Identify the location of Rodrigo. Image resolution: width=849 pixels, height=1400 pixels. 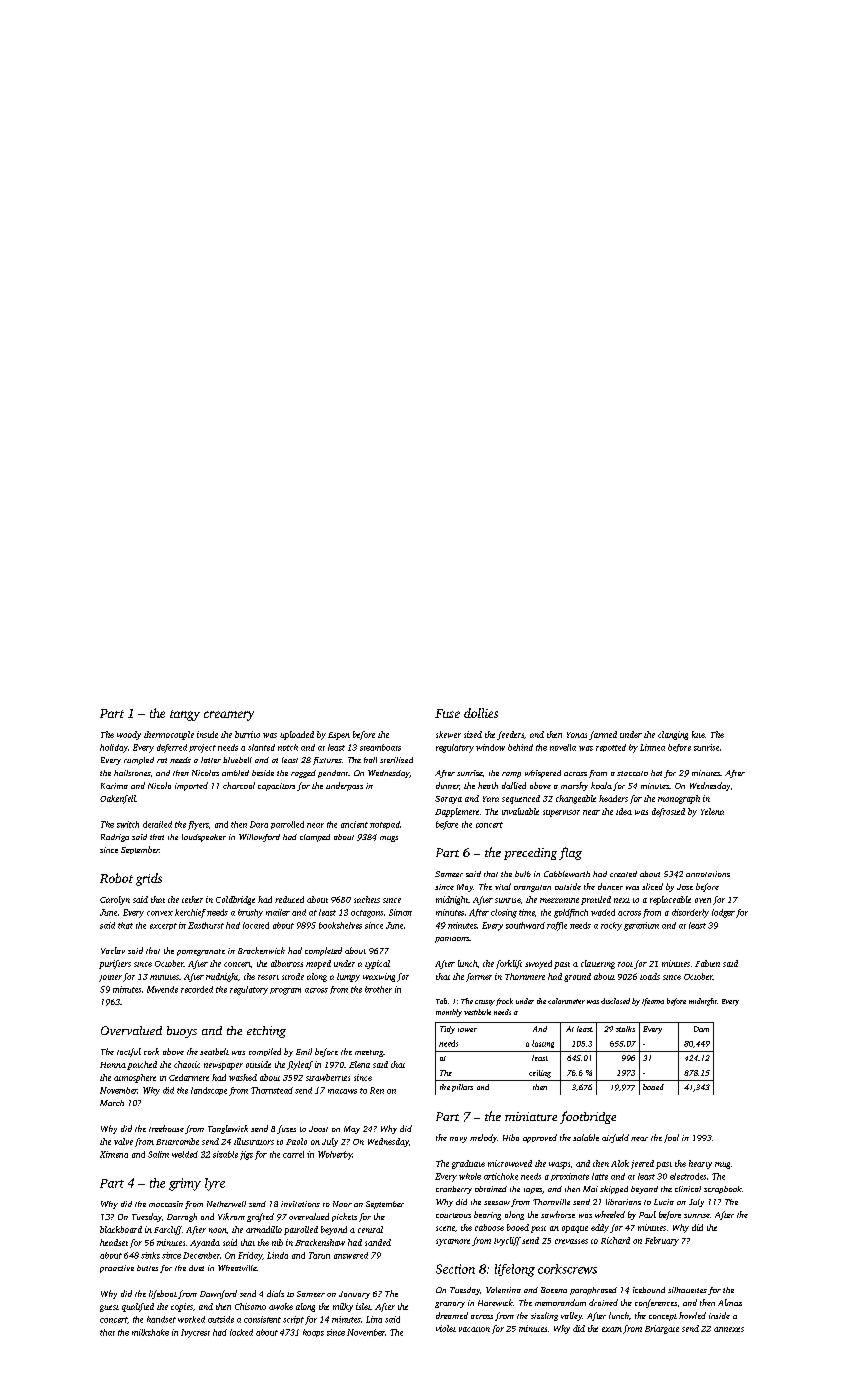
(115, 838).
